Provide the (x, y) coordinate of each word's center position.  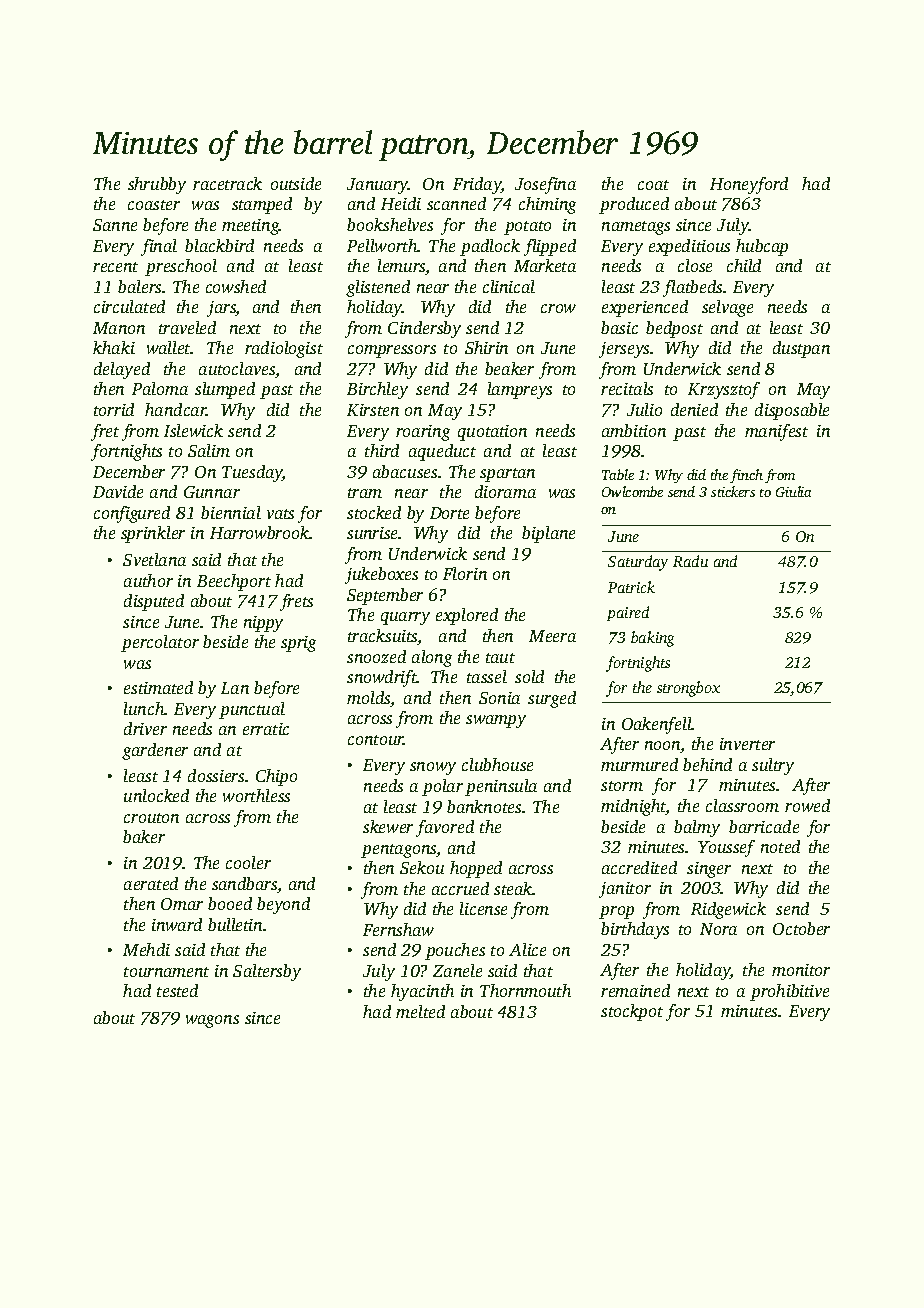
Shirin (486, 347)
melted (420, 1011)
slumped (225, 390)
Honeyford (749, 185)
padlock (490, 247)
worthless (256, 795)
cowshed (236, 286)
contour (376, 740)
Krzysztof (724, 390)
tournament (166, 972)
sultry (773, 766)
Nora (718, 929)
